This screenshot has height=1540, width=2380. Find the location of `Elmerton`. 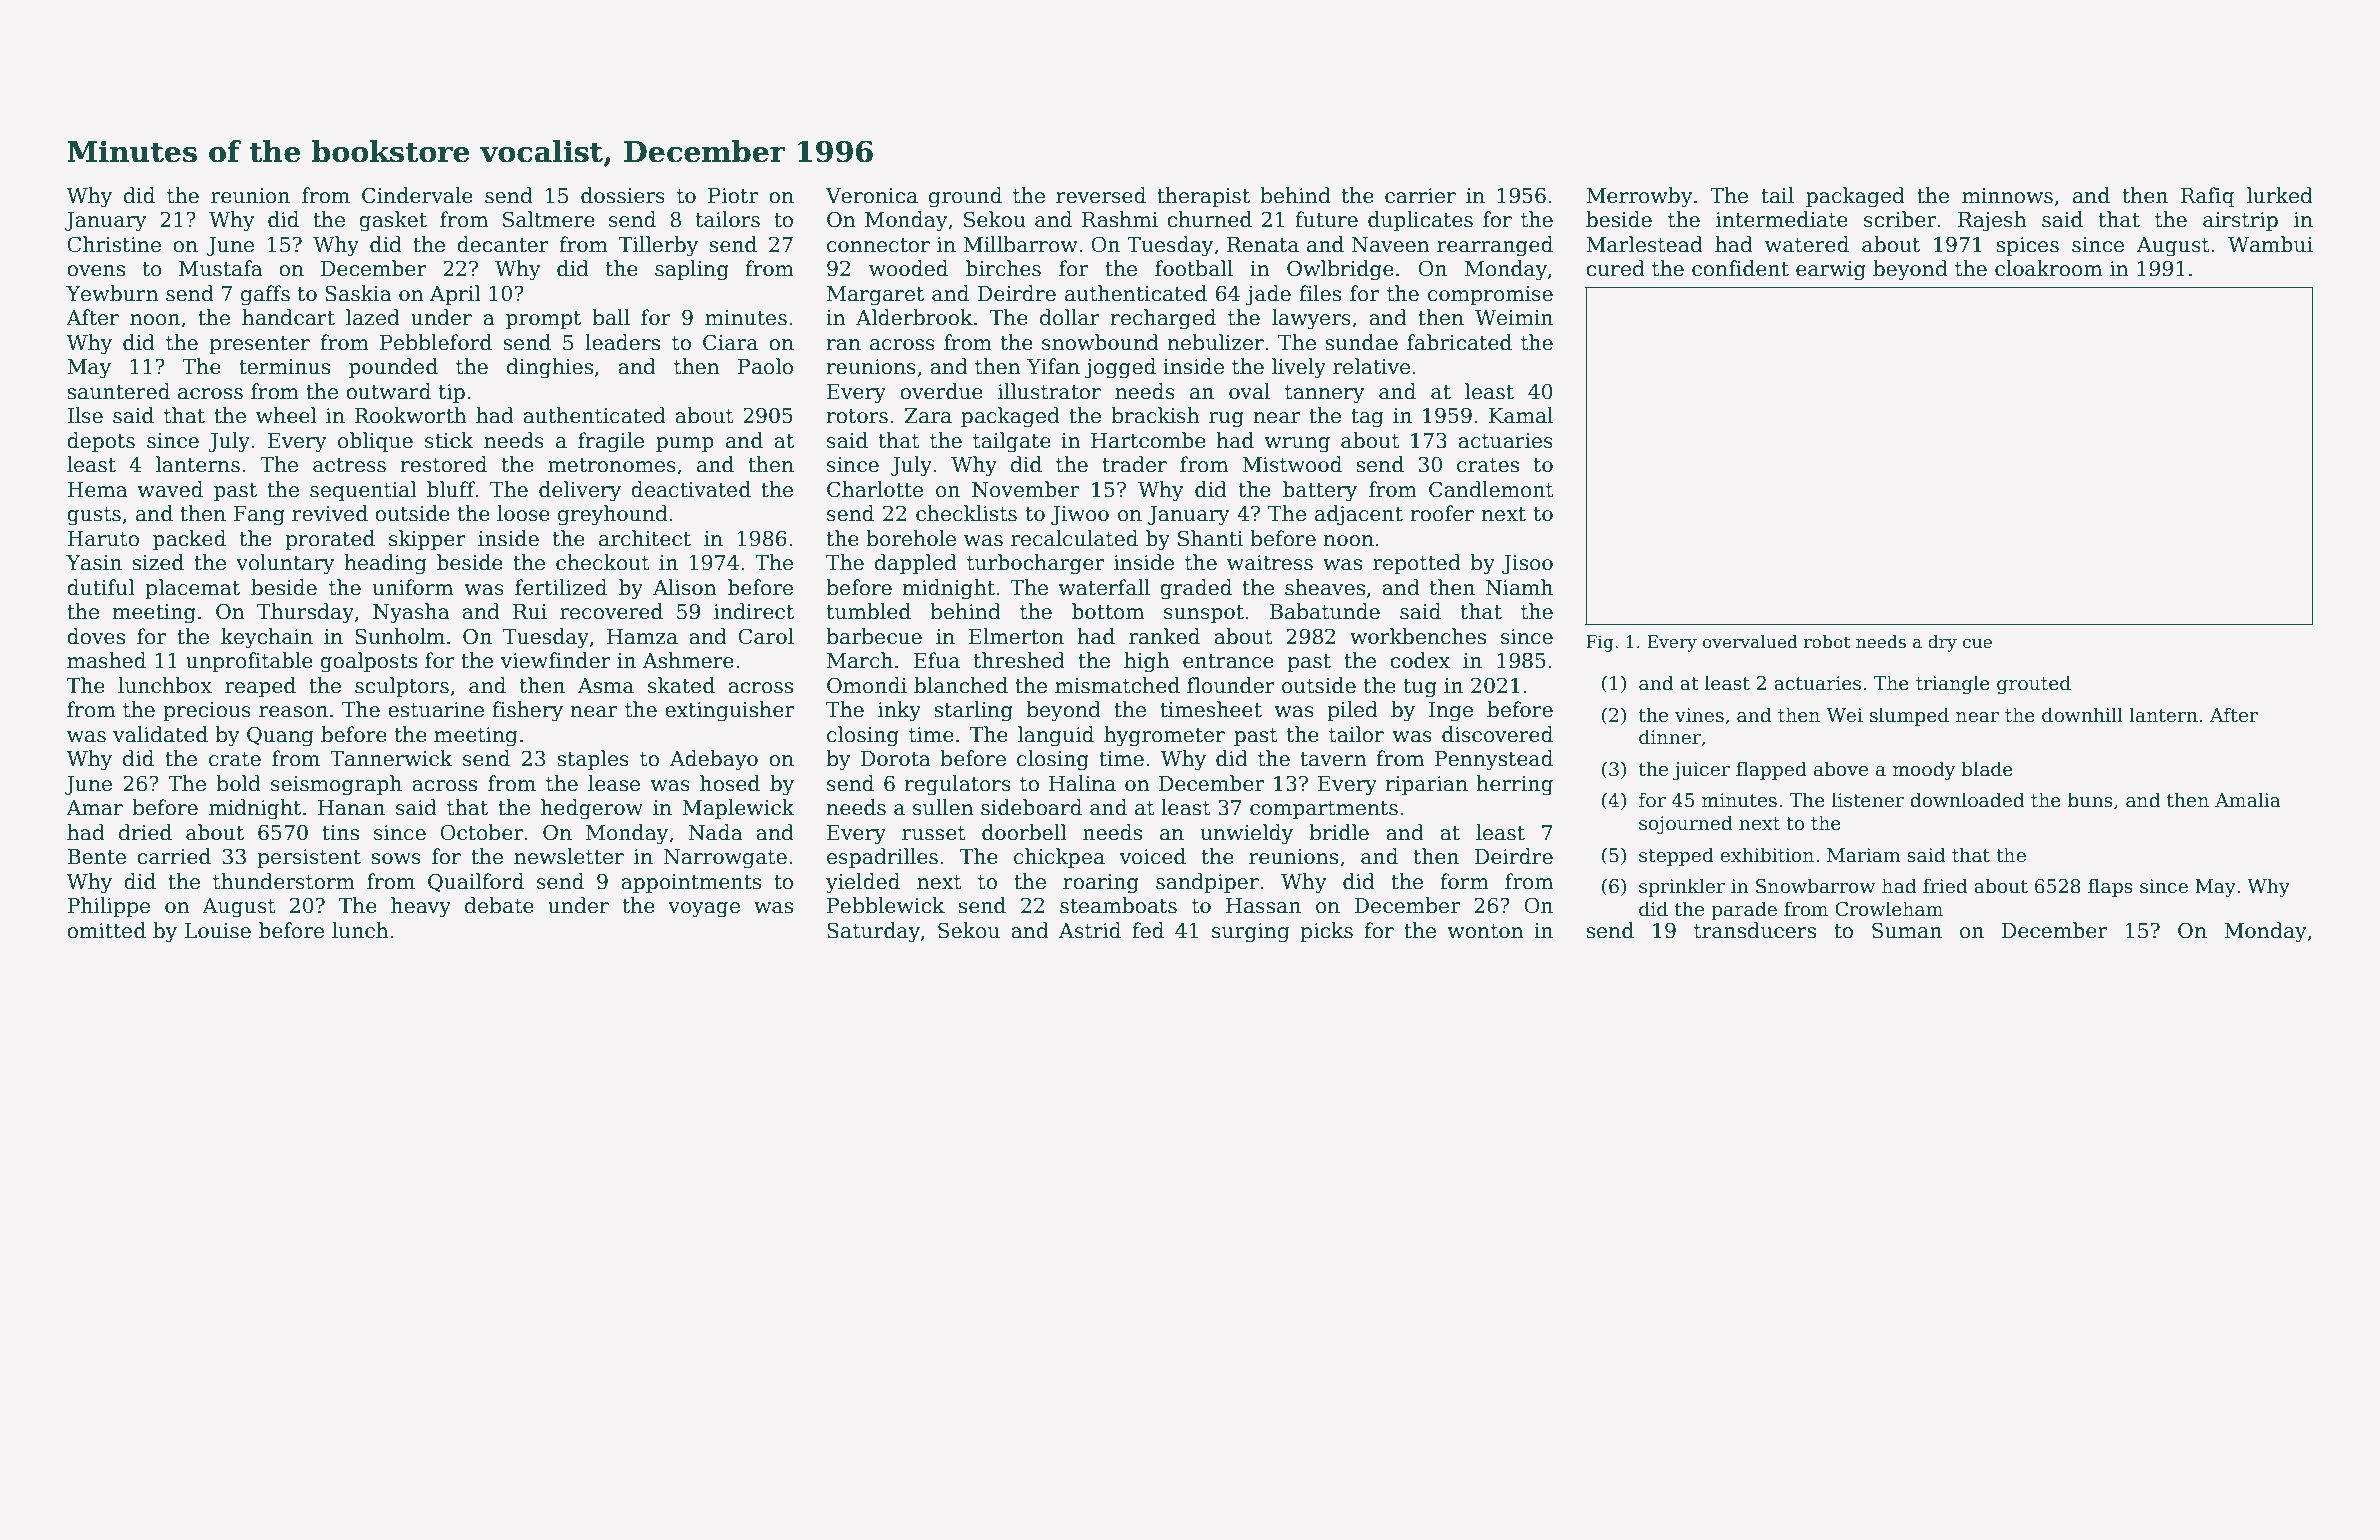

Elmerton is located at coordinates (1016, 636).
